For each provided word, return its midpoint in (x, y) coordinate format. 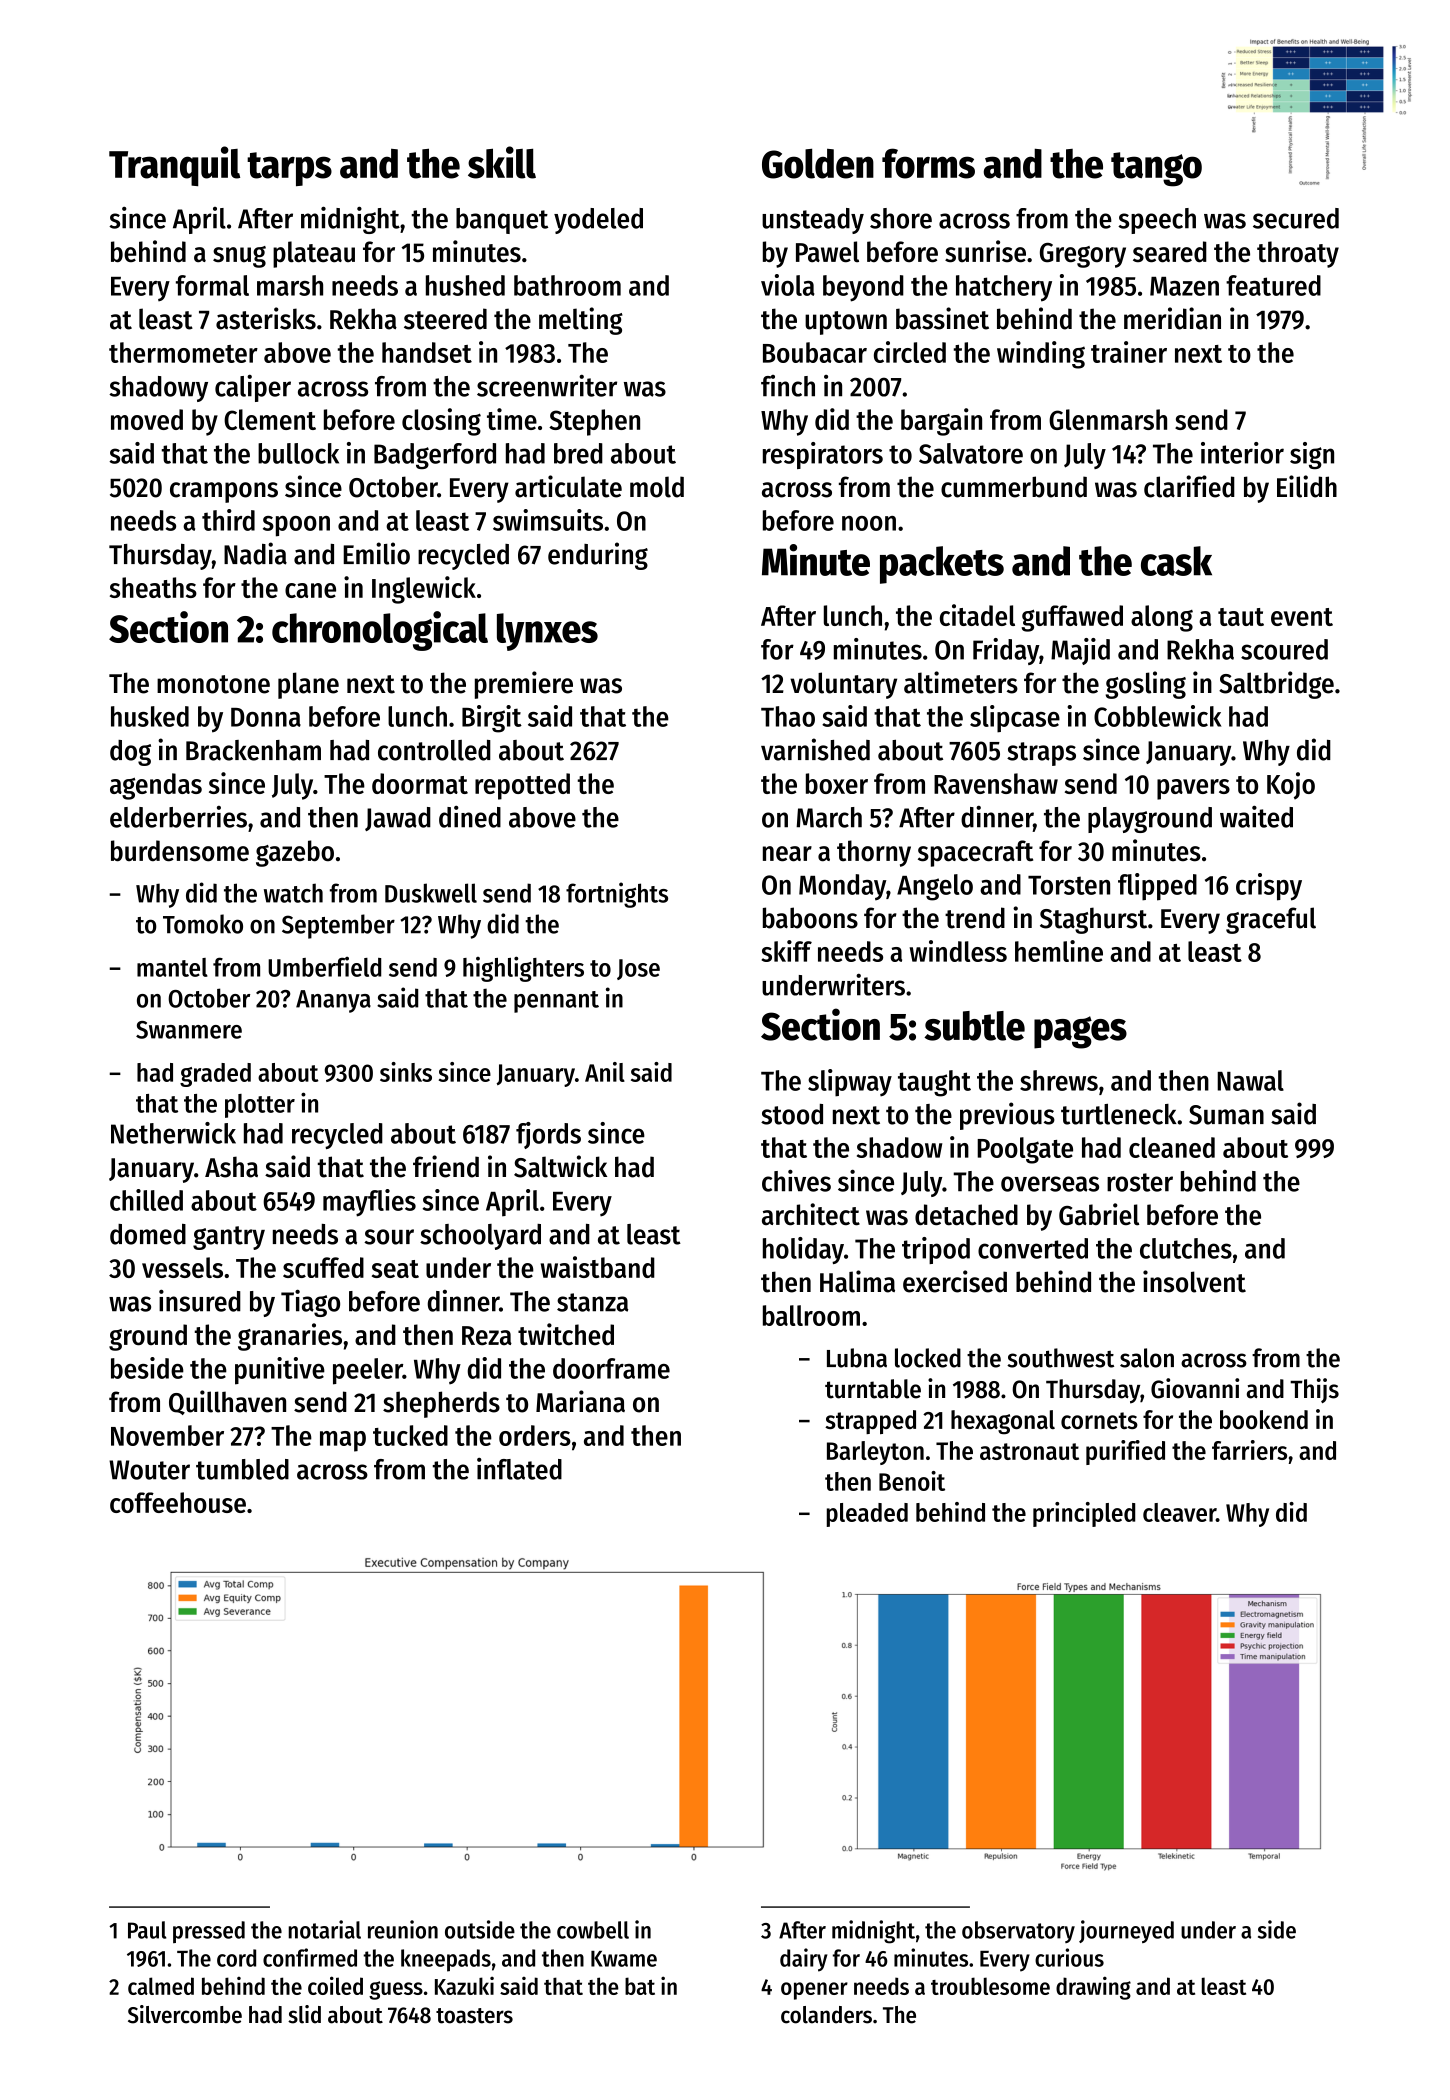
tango (1156, 169)
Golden (818, 164)
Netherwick (173, 1133)
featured (1273, 285)
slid (304, 2014)
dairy (803, 1960)
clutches (1186, 1248)
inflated (519, 1469)
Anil (605, 1072)
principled (1084, 1514)
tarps (289, 169)
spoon (296, 526)
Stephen (594, 422)
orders (535, 1435)
